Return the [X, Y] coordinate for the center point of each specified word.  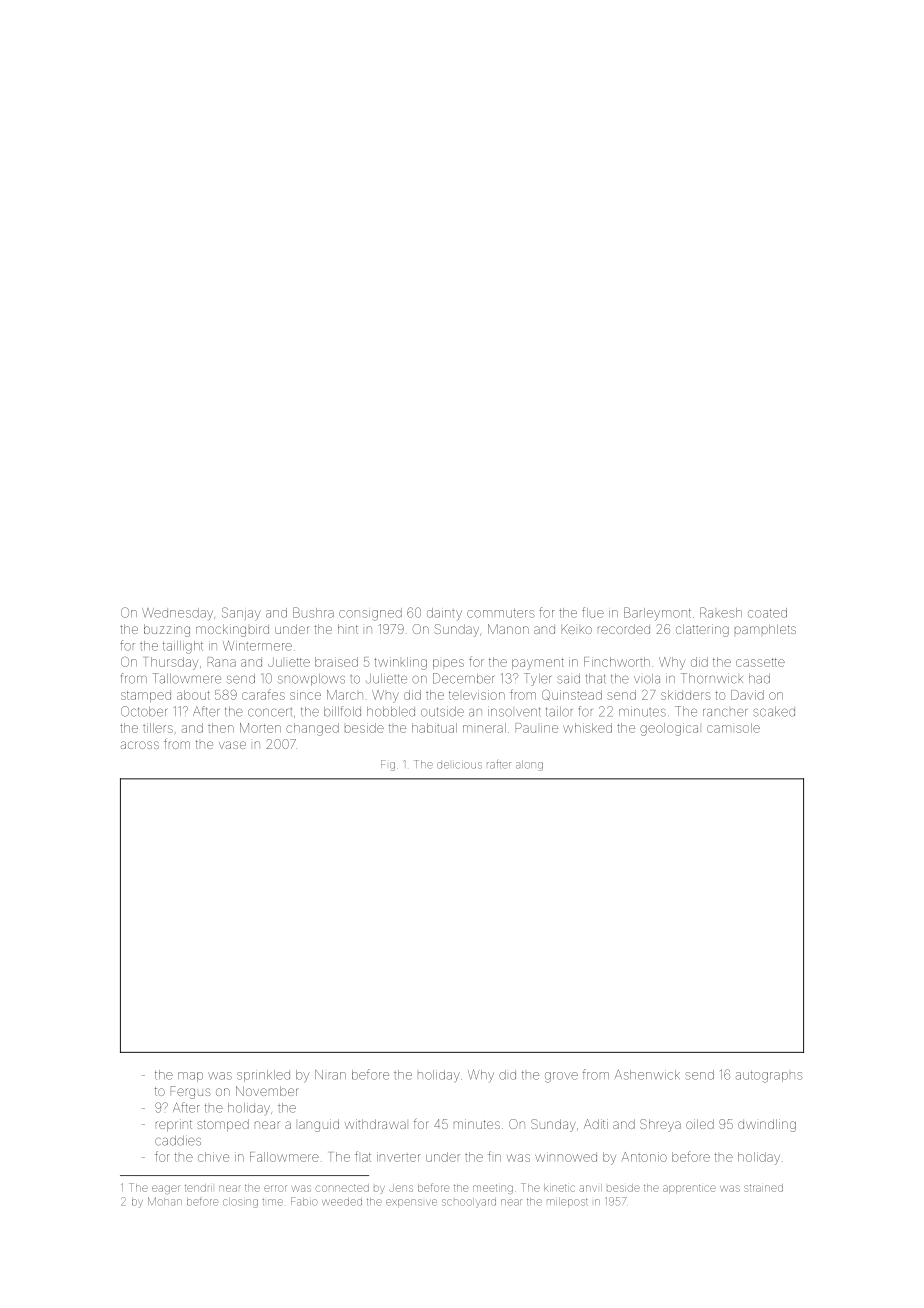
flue [593, 612]
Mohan [165, 1201]
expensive [411, 1203]
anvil [590, 1188]
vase [232, 745]
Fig [388, 765]
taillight [183, 647]
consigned [370, 614]
